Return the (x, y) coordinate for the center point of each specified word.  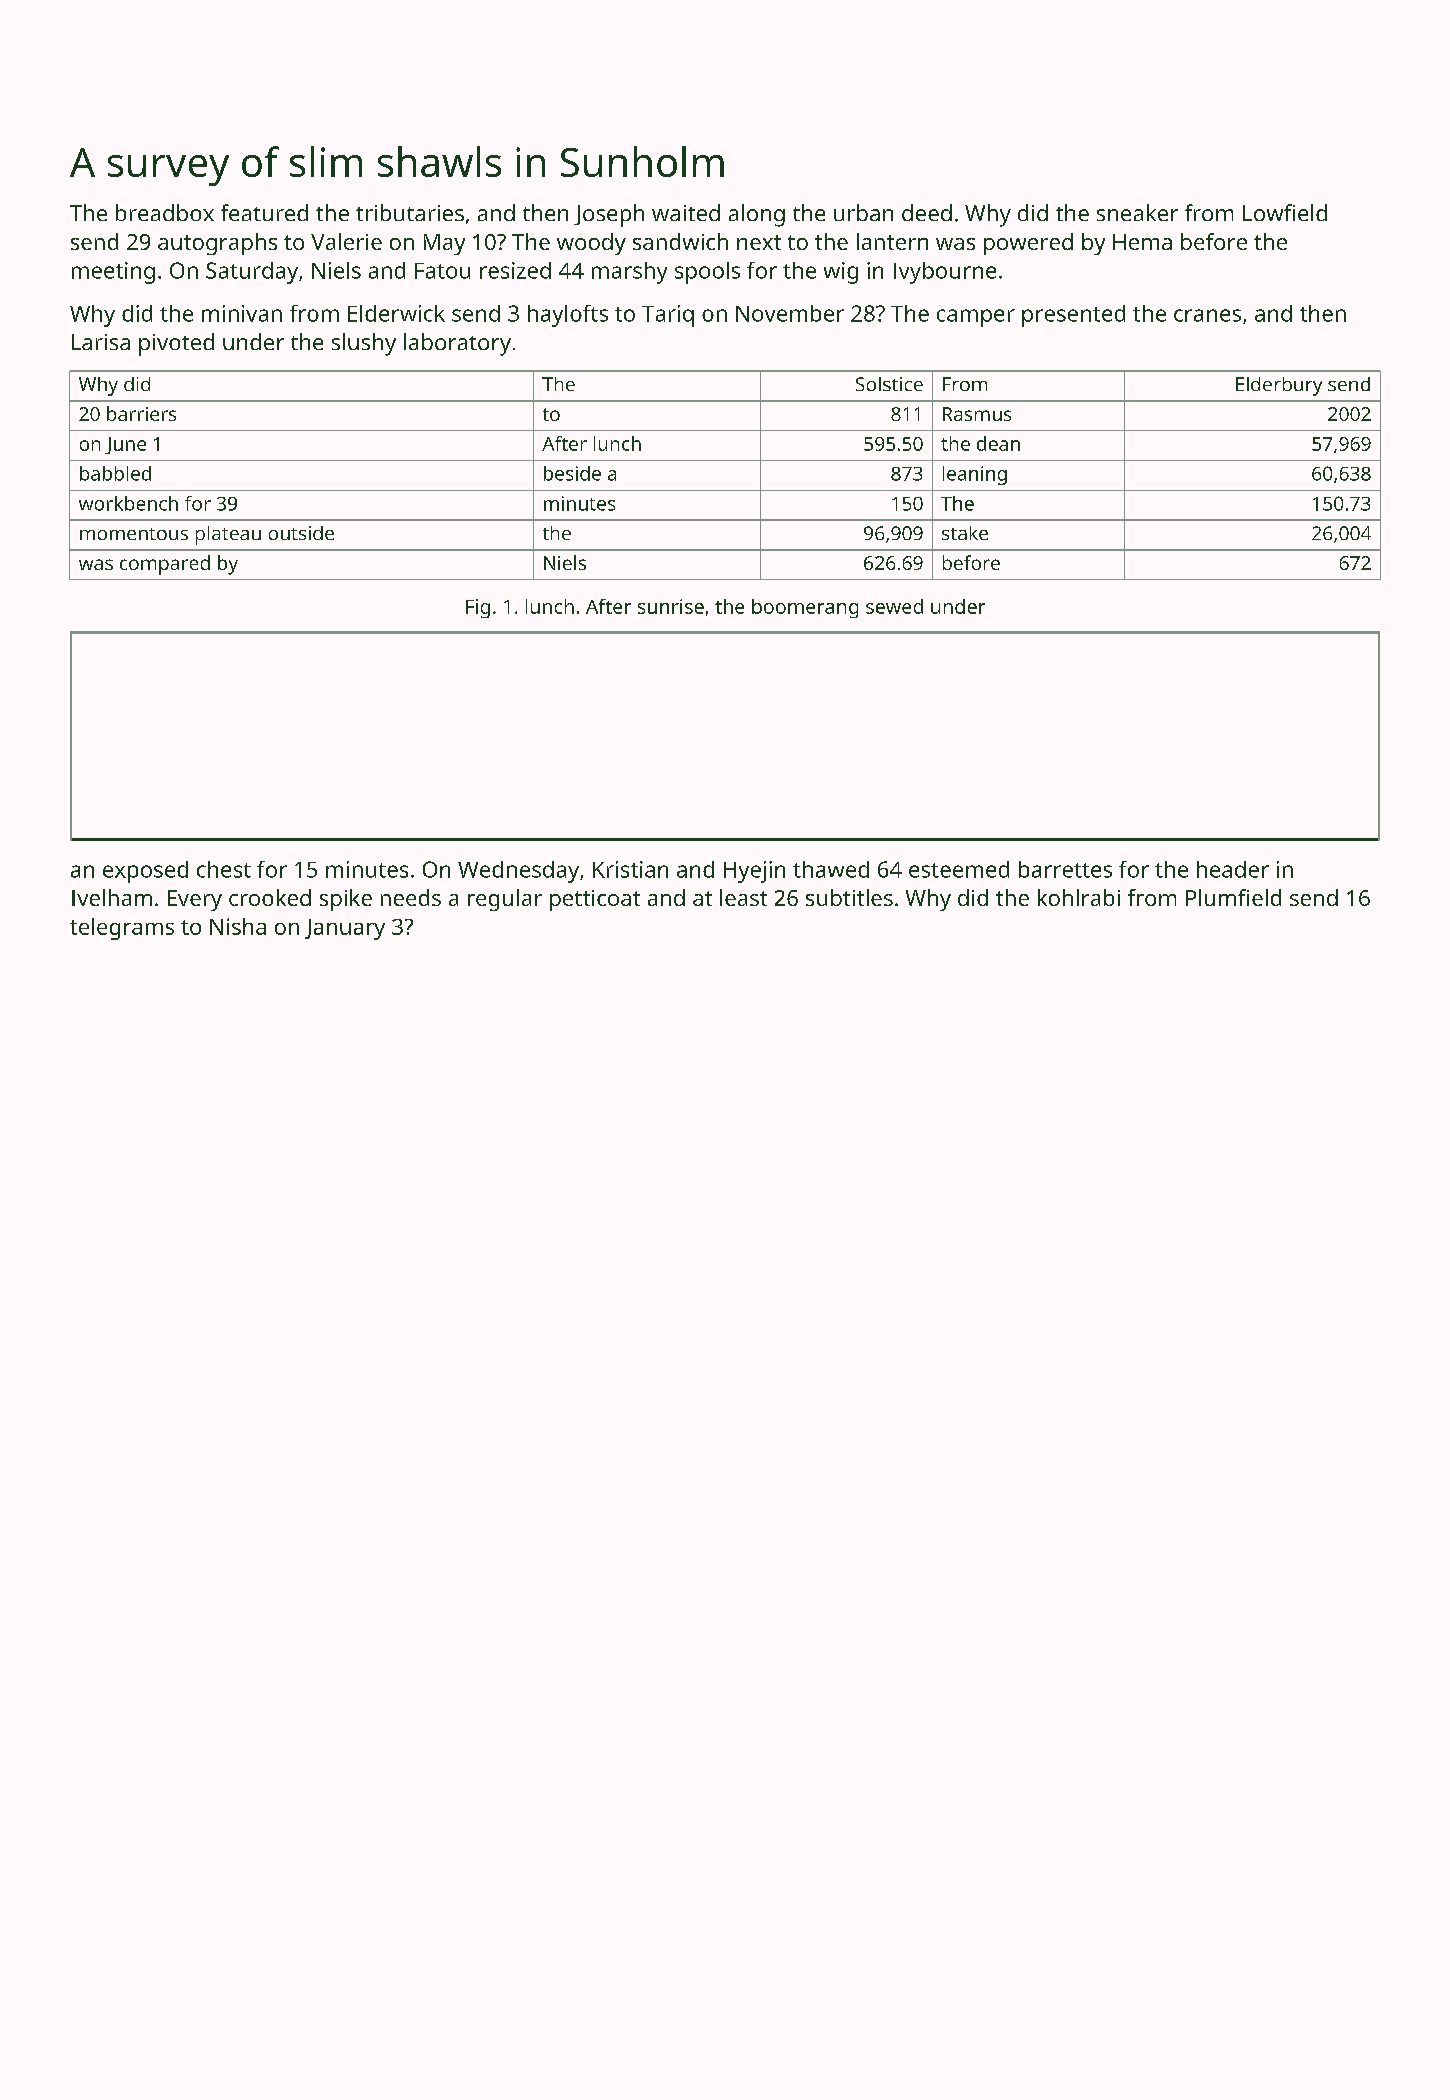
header (1233, 869)
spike (346, 900)
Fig (478, 608)
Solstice (889, 384)
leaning (975, 475)
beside (572, 473)
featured (264, 212)
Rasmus (977, 414)
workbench (128, 503)
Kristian (630, 869)
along (757, 215)
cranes (1207, 315)
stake (965, 533)
